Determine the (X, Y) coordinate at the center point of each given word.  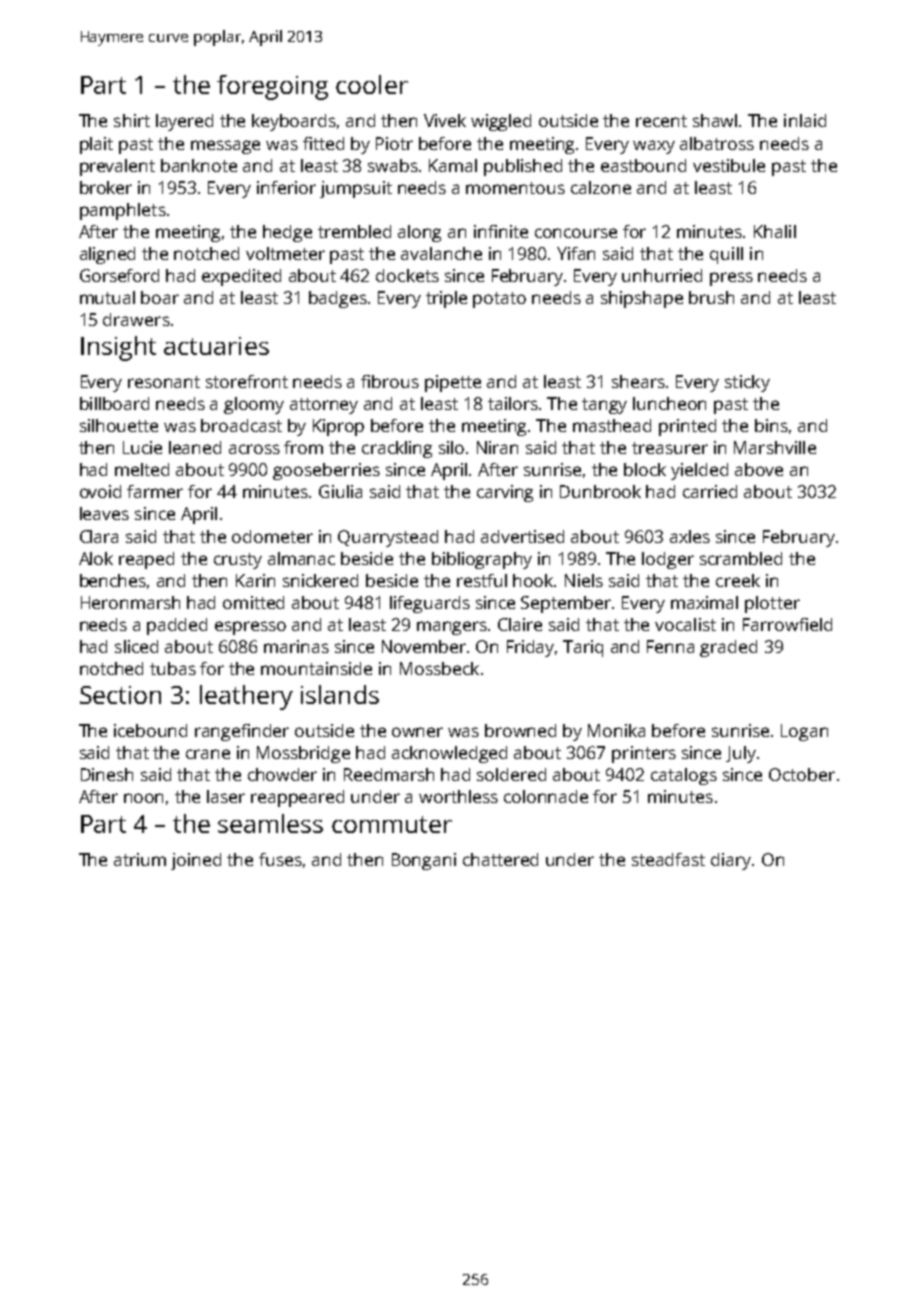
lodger (668, 560)
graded (728, 648)
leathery (246, 697)
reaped (146, 560)
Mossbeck (439, 668)
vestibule (729, 165)
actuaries (216, 346)
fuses (280, 859)
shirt (132, 120)
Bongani (424, 861)
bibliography (482, 560)
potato (499, 300)
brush (711, 297)
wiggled (501, 122)
